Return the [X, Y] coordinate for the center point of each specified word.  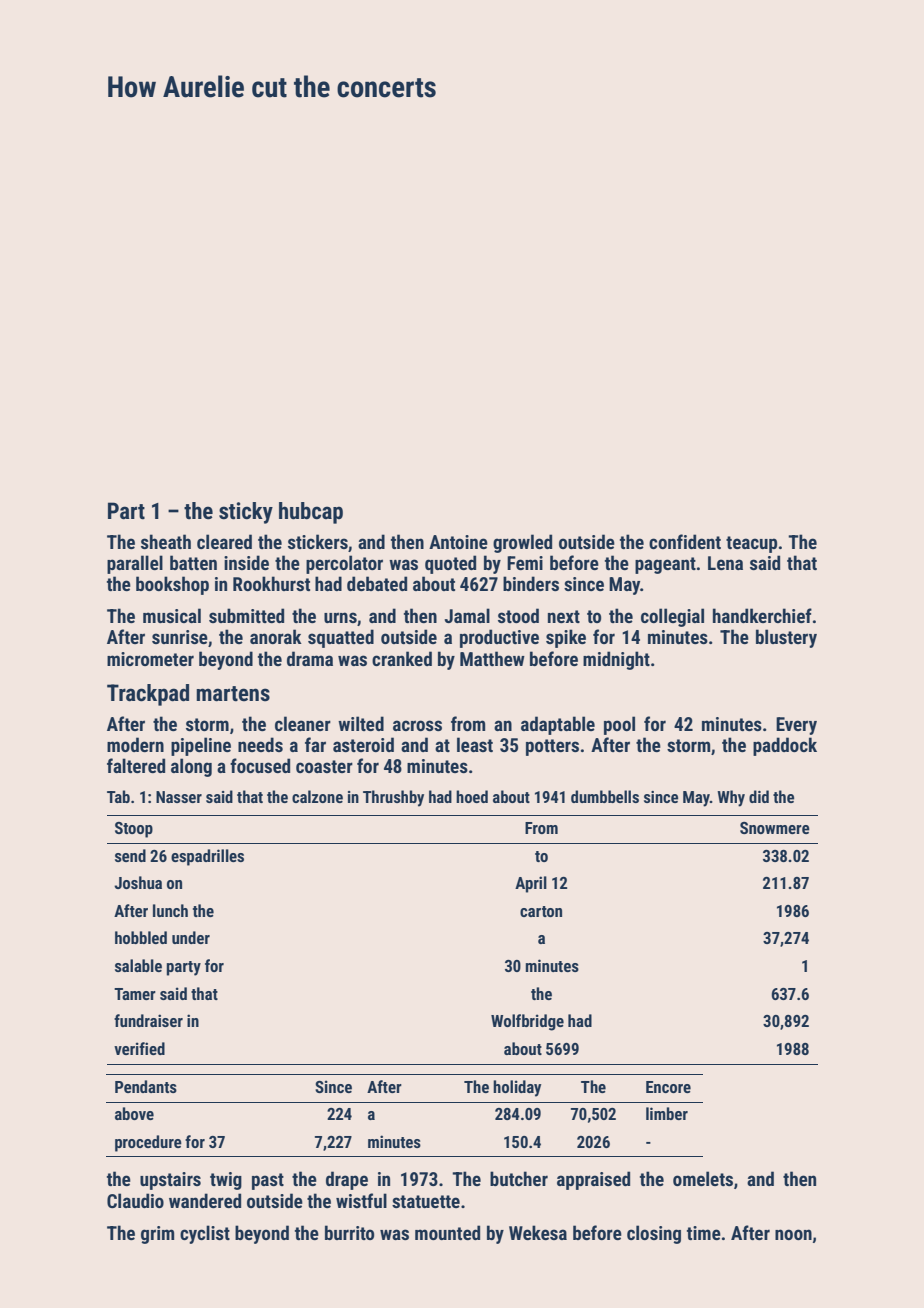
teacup [751, 544]
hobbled [141, 937]
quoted [450, 564]
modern [135, 744]
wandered [205, 1200]
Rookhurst [271, 583]
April [531, 884]
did [759, 796]
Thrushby [393, 798]
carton [541, 911]
